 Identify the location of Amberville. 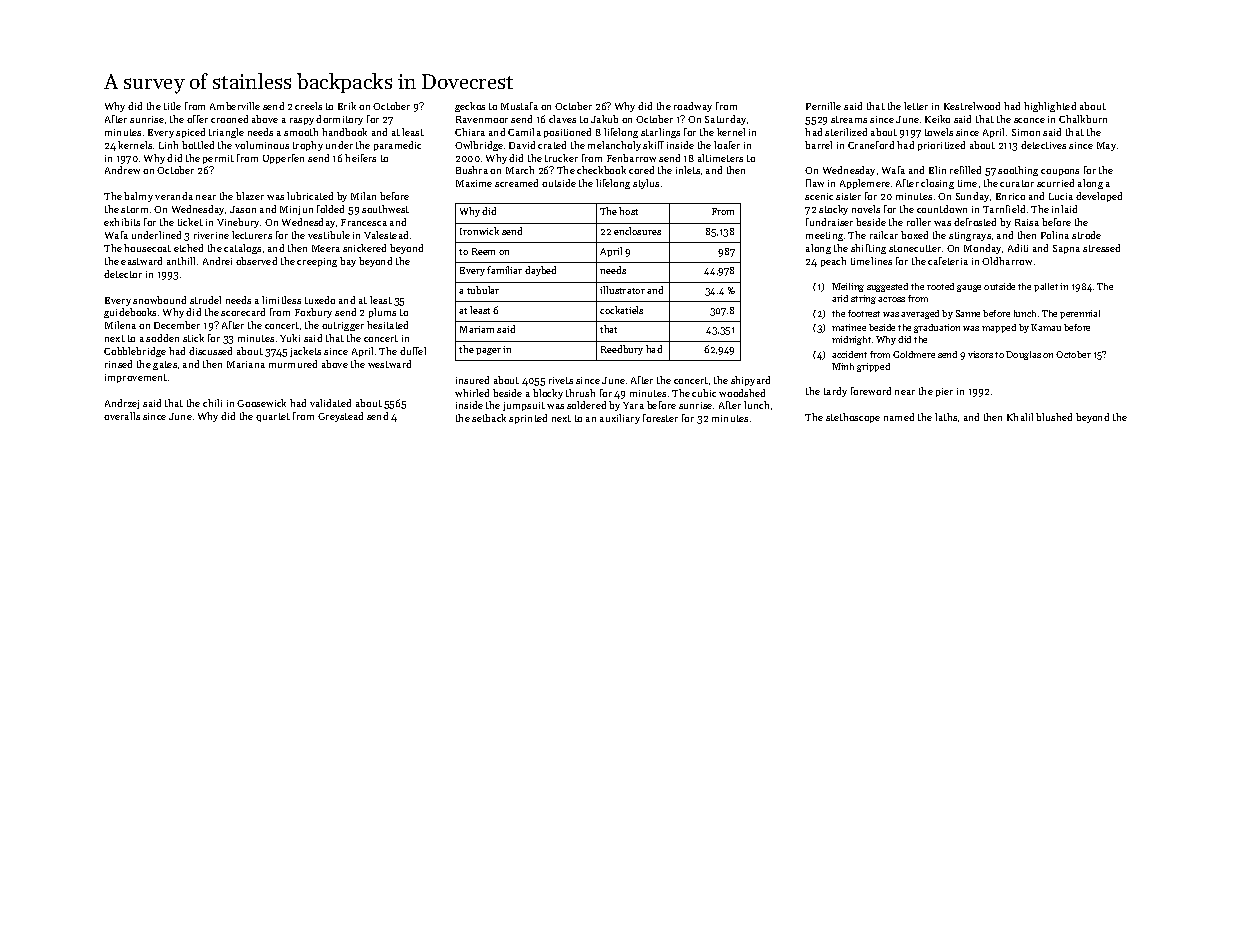
(235, 106).
